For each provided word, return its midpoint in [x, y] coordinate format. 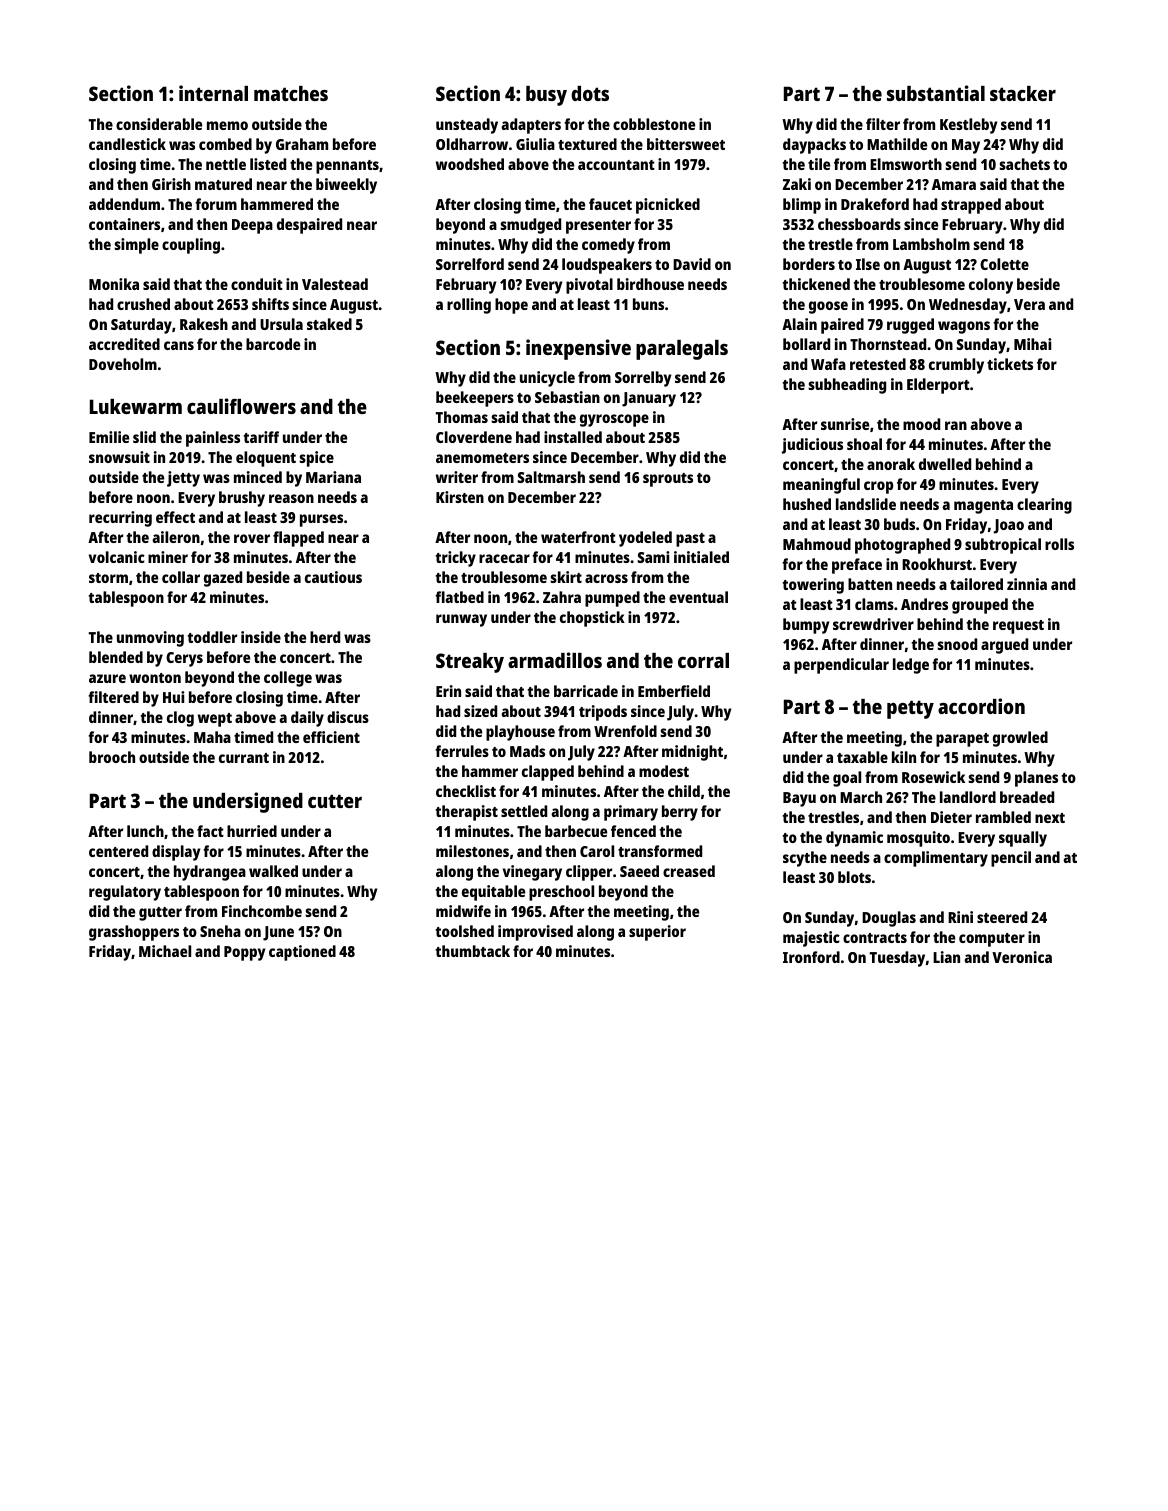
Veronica [1022, 957]
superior [657, 933]
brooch [112, 757]
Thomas [462, 417]
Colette [1004, 264]
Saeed [639, 871]
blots [854, 877]
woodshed [470, 164]
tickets [1010, 364]
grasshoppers [134, 933]
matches [291, 93]
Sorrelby [643, 379]
